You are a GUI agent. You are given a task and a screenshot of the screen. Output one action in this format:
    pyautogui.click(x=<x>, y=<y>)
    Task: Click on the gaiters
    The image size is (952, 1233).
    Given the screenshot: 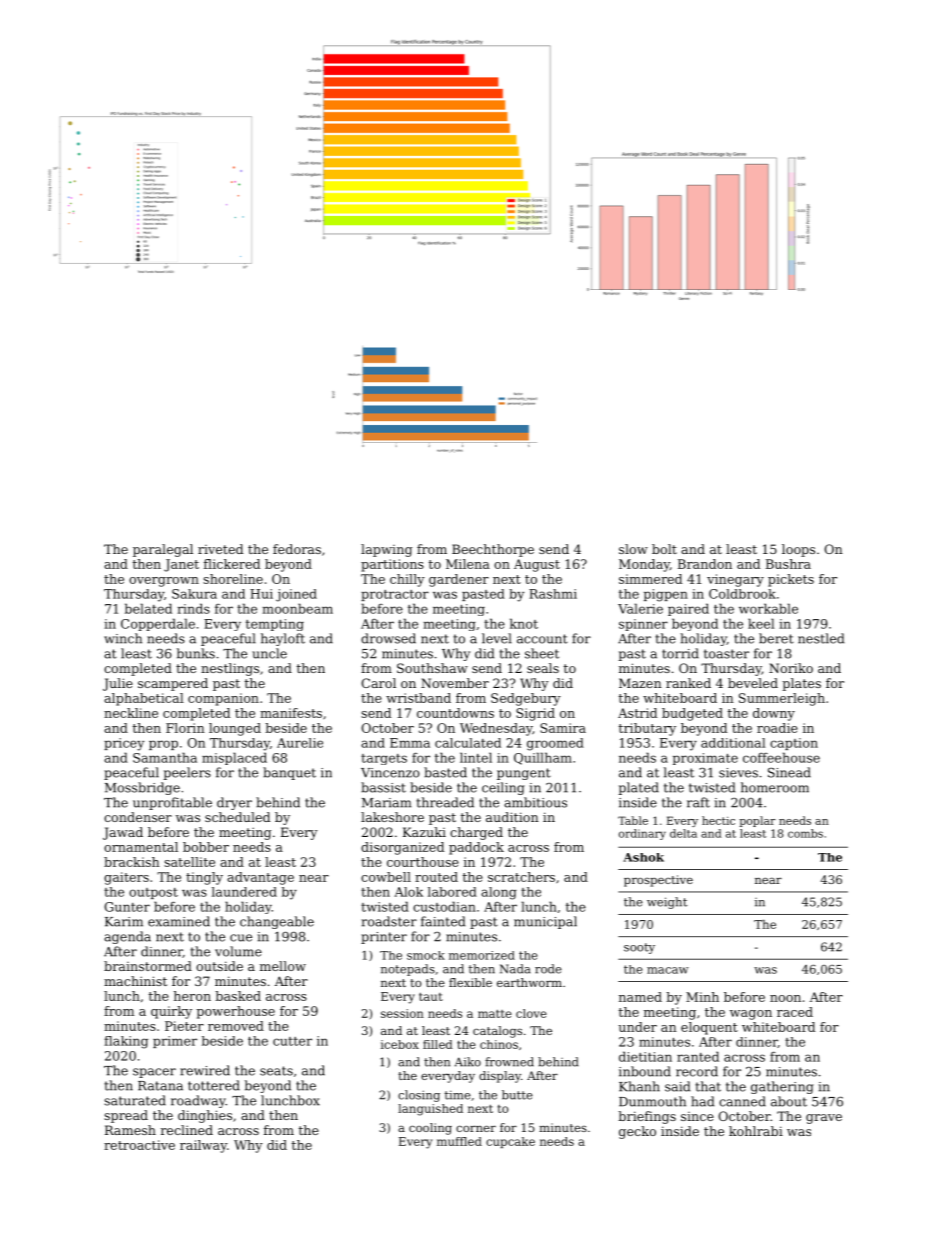 What is the action you would take?
    pyautogui.click(x=126, y=878)
